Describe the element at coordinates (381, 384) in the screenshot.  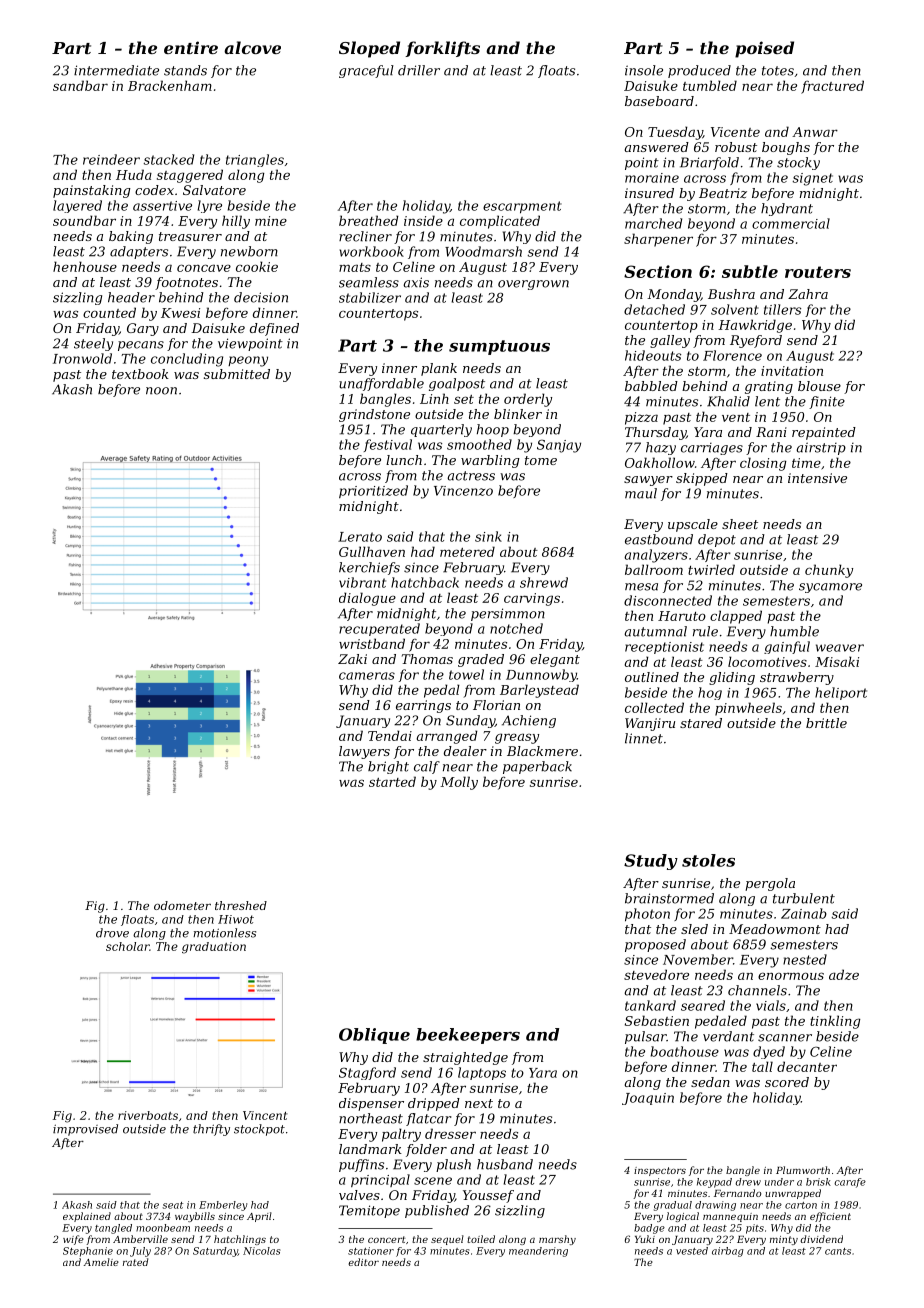
I see `unaffordable` at that location.
